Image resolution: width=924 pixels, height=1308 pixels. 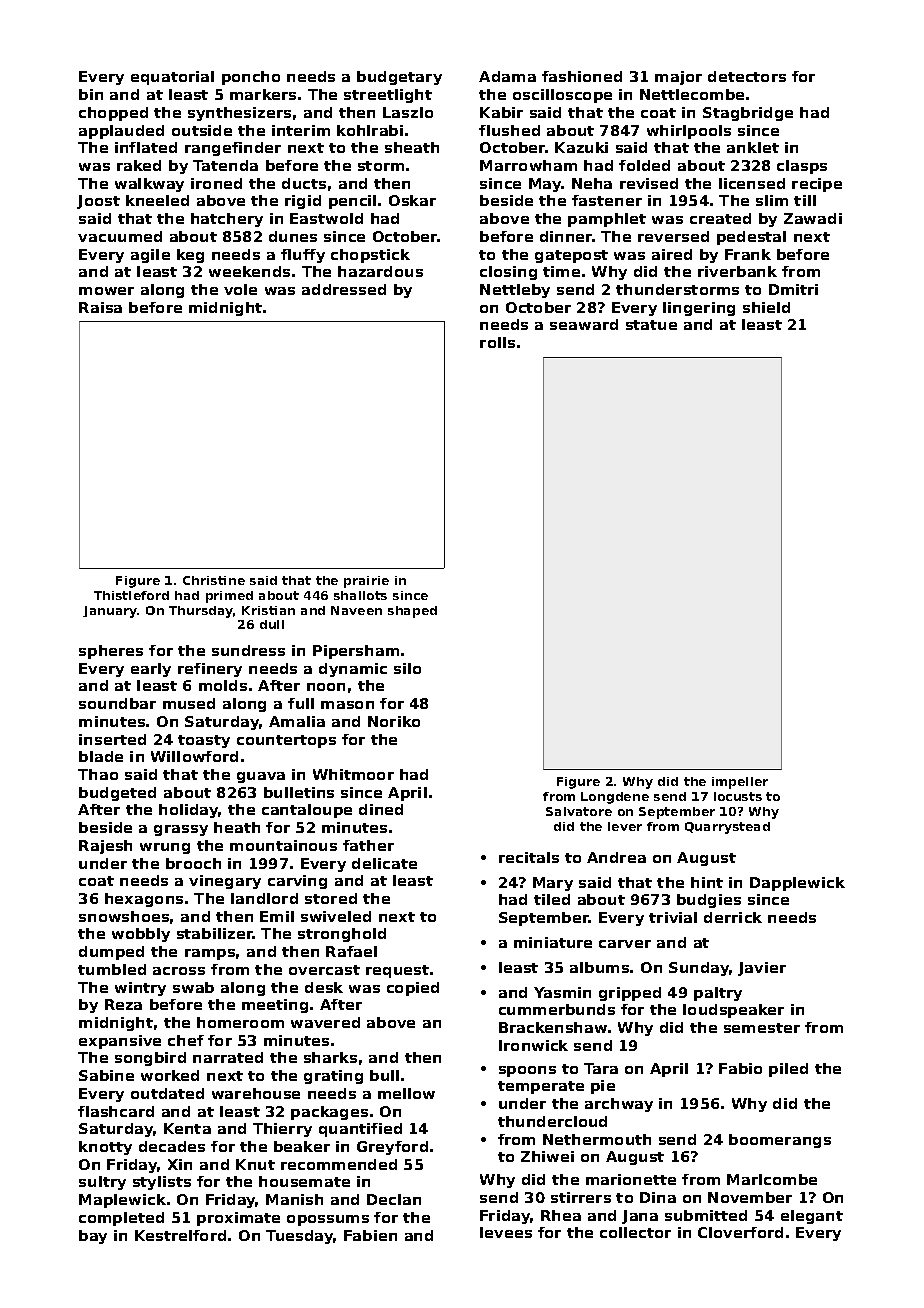 What do you see at coordinates (413, 989) in the screenshot?
I see `copied` at bounding box center [413, 989].
